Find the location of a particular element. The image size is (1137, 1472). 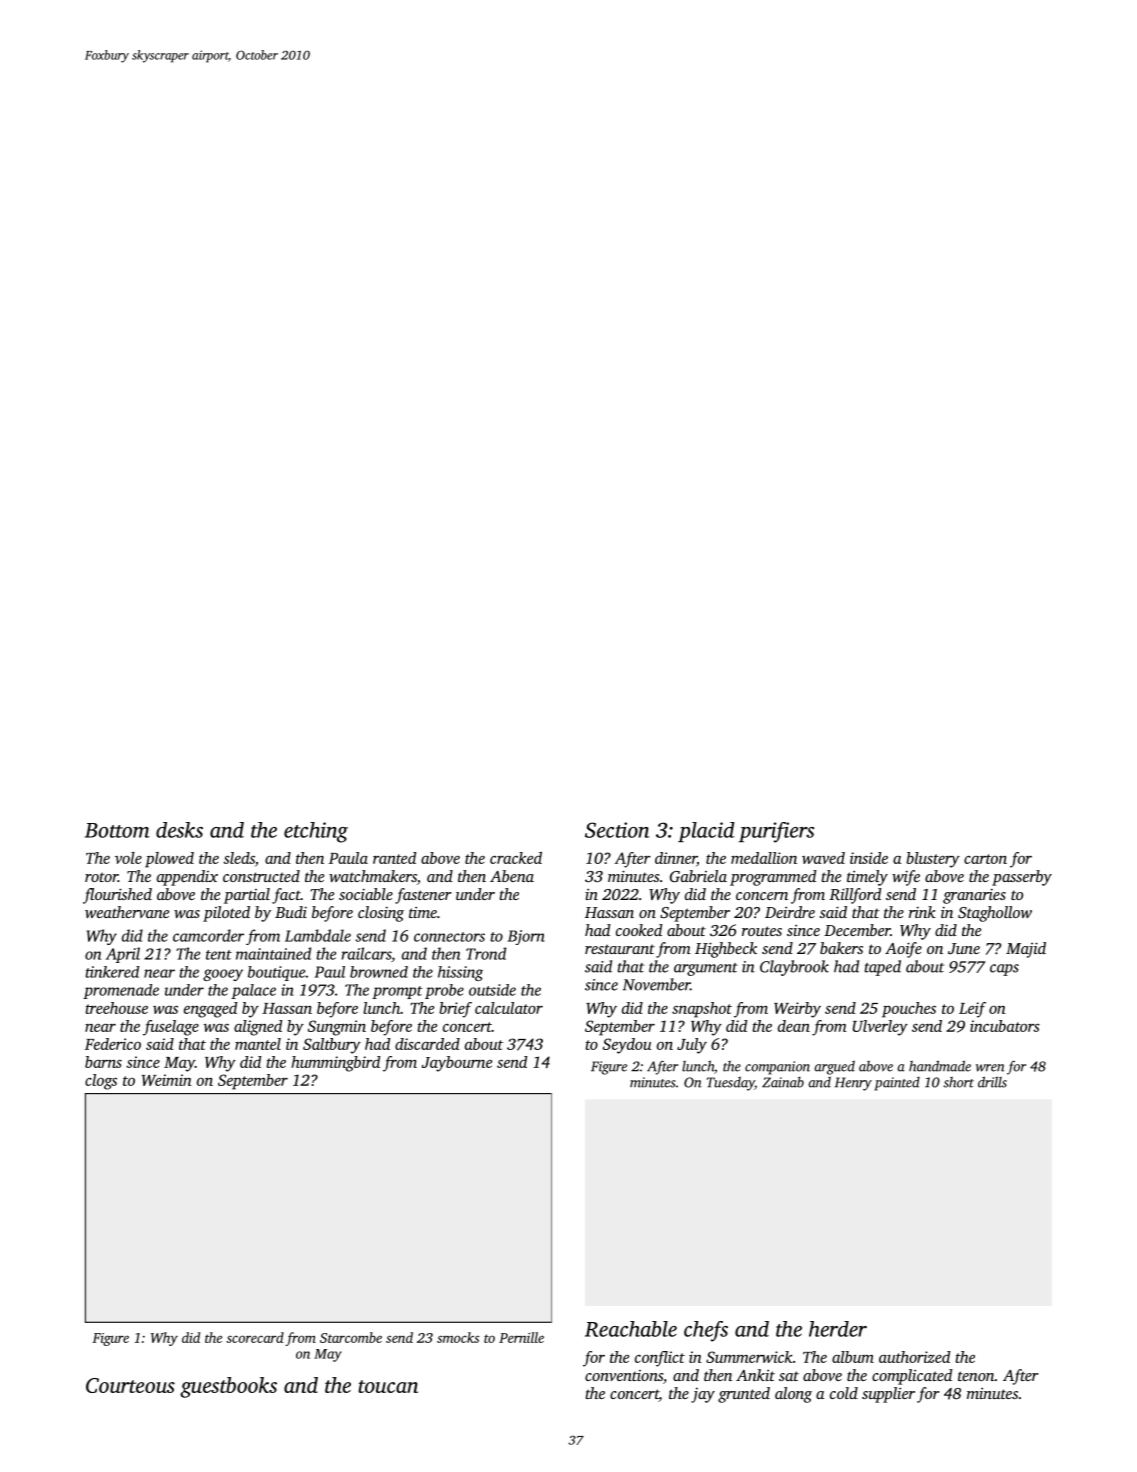

Leif is located at coordinates (972, 1010).
